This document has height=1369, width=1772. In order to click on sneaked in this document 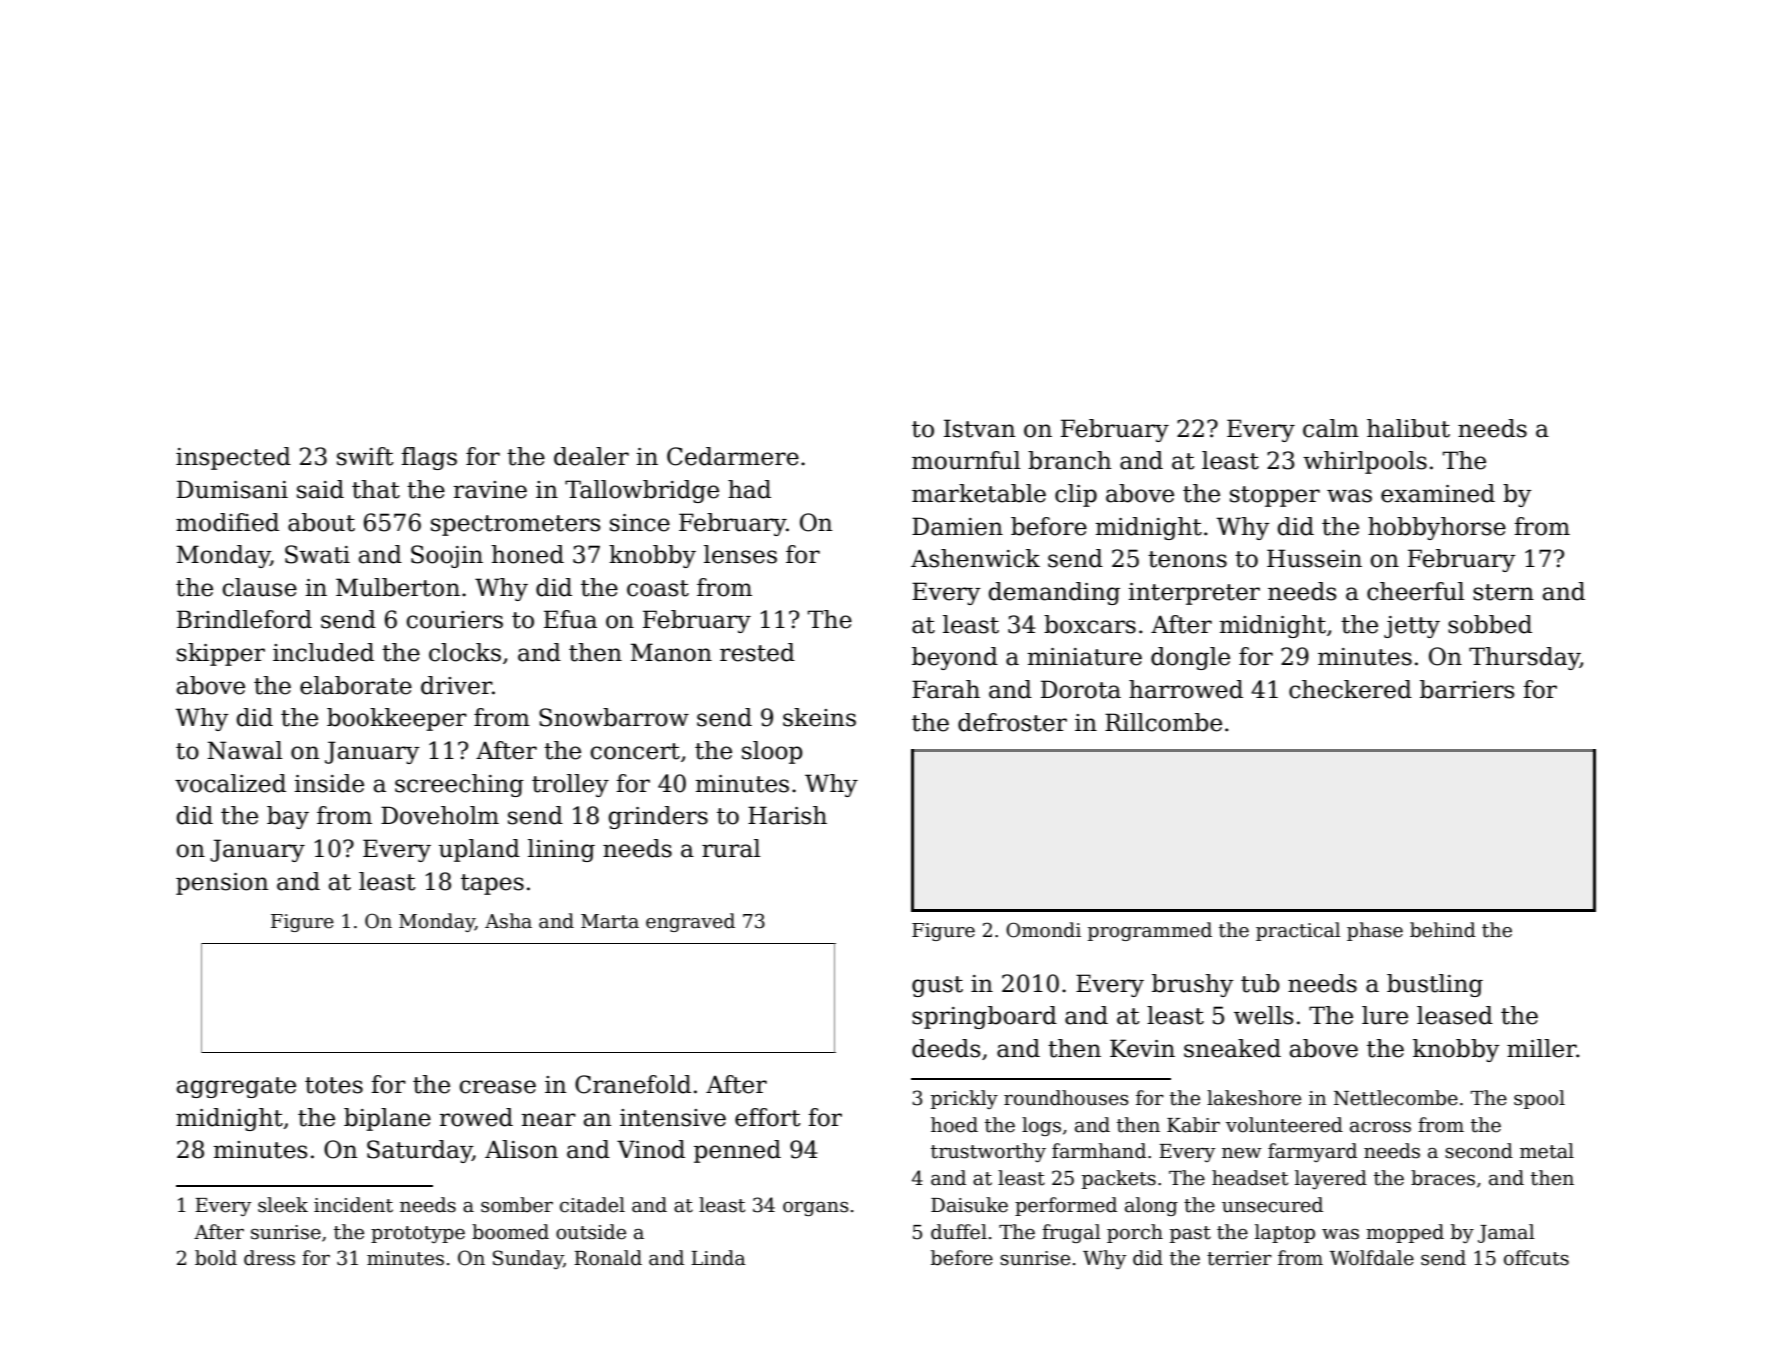, I will do `click(1232, 1048)`.
